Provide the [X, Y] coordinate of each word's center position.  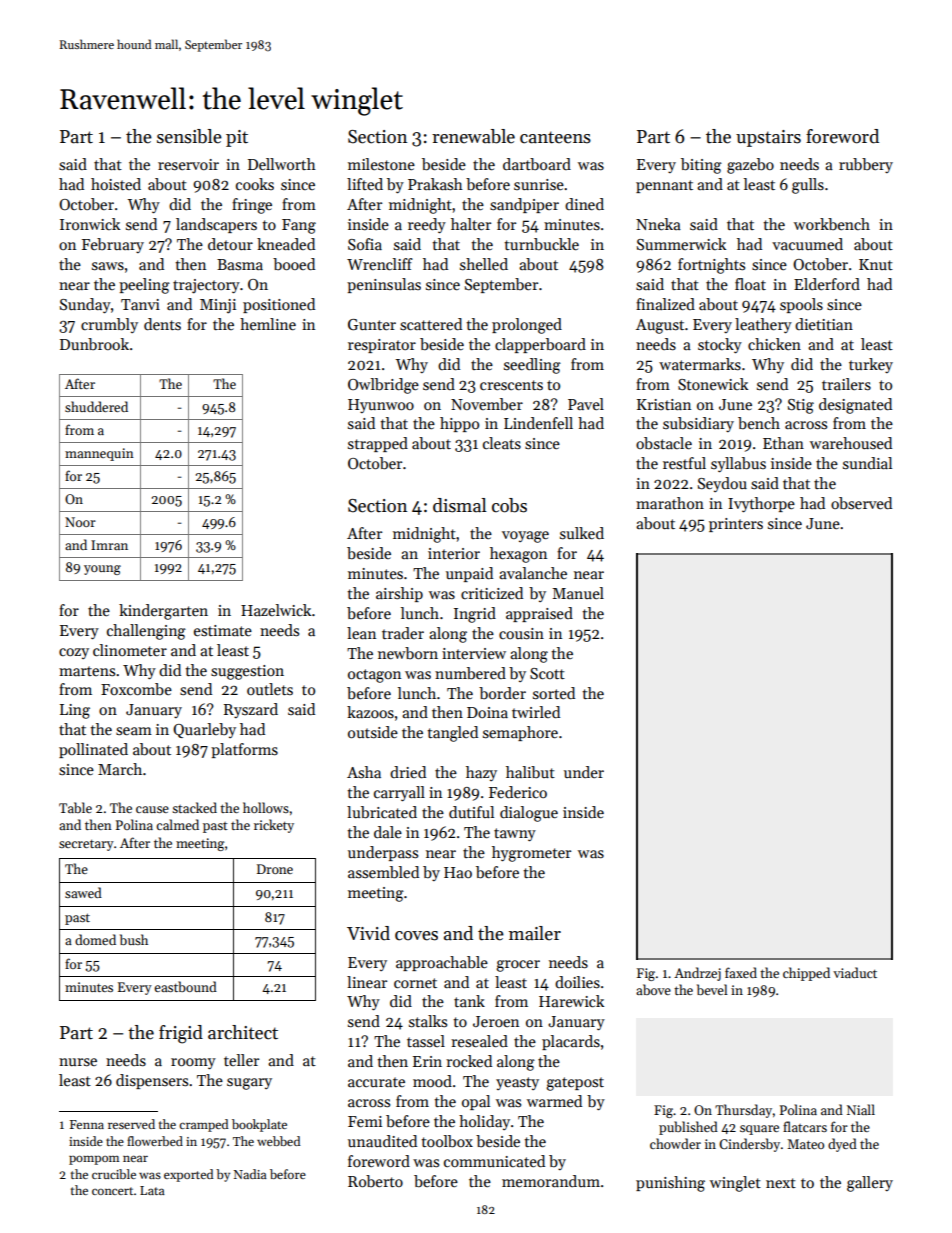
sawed [83, 892]
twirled [536, 712]
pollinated [93, 750]
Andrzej [697, 974]
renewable [473, 136]
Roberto [375, 1181]
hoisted [116, 184]
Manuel [578, 593]
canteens [555, 137]
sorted [554, 693]
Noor [80, 522]
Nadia [250, 1174]
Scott [547, 674]
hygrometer [531, 854]
